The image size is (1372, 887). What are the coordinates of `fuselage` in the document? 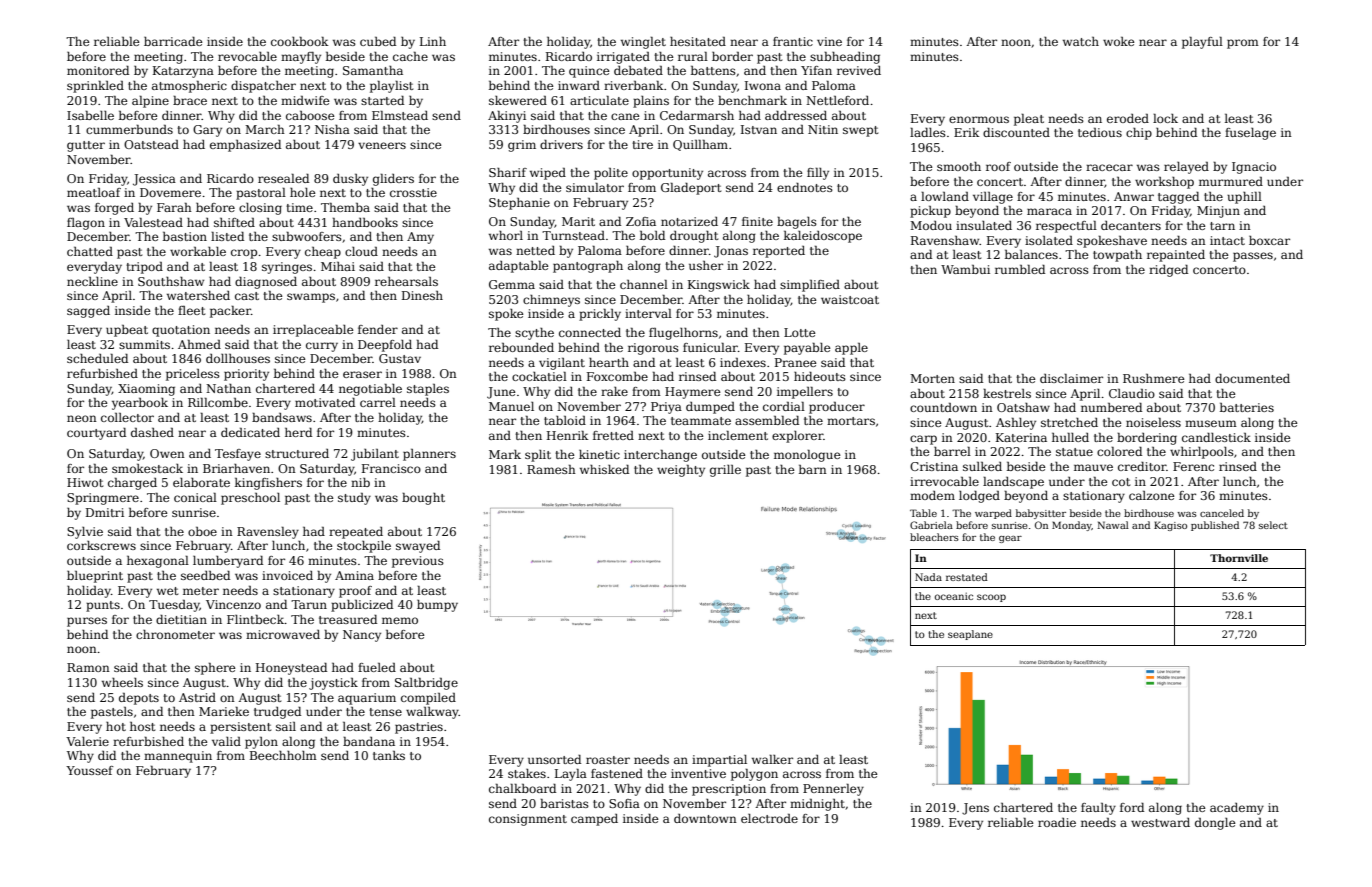 It's located at (1250, 134).
